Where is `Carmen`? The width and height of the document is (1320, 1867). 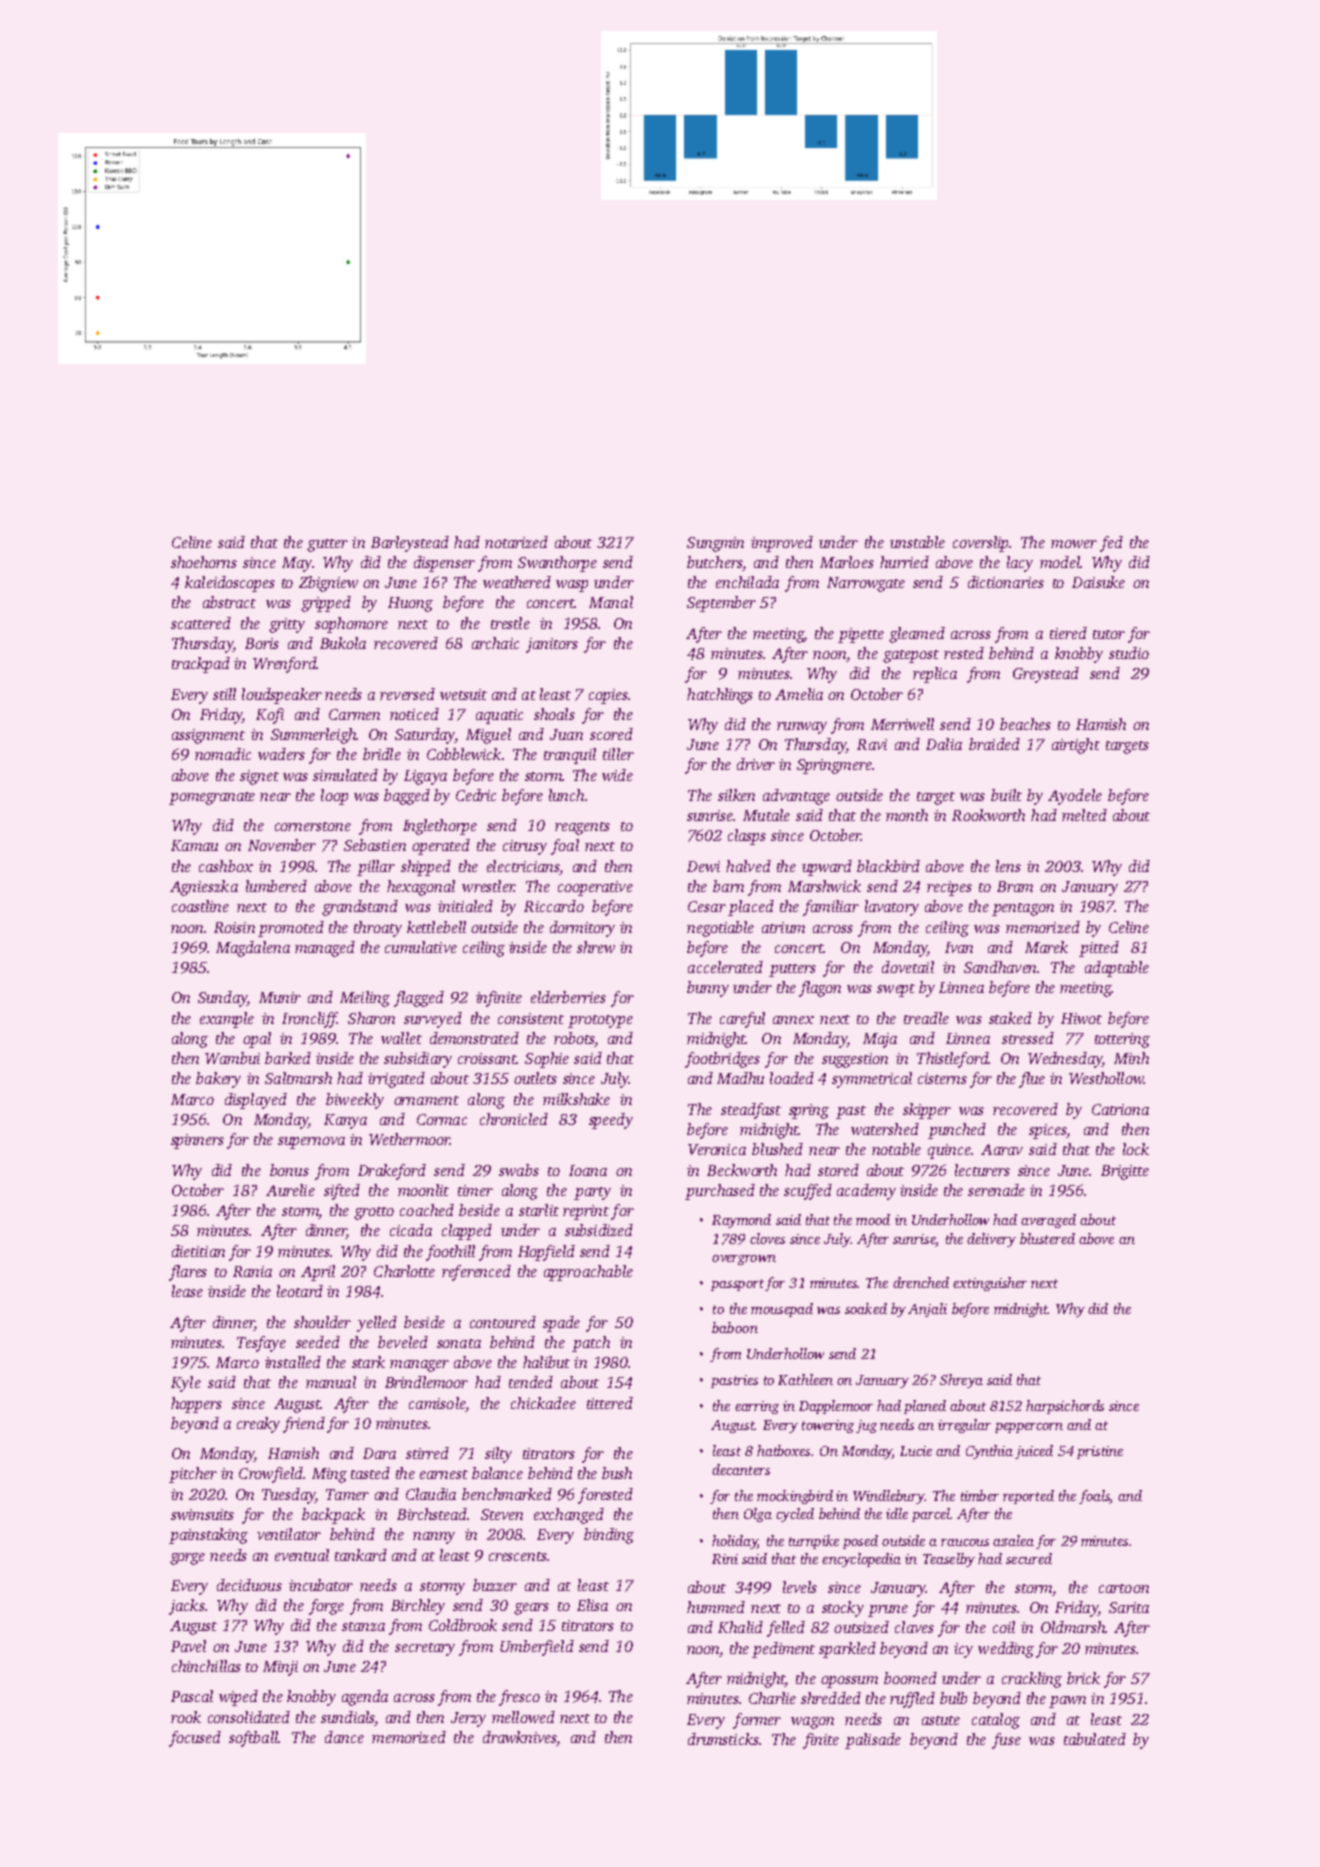
Carmen is located at coordinates (354, 714).
